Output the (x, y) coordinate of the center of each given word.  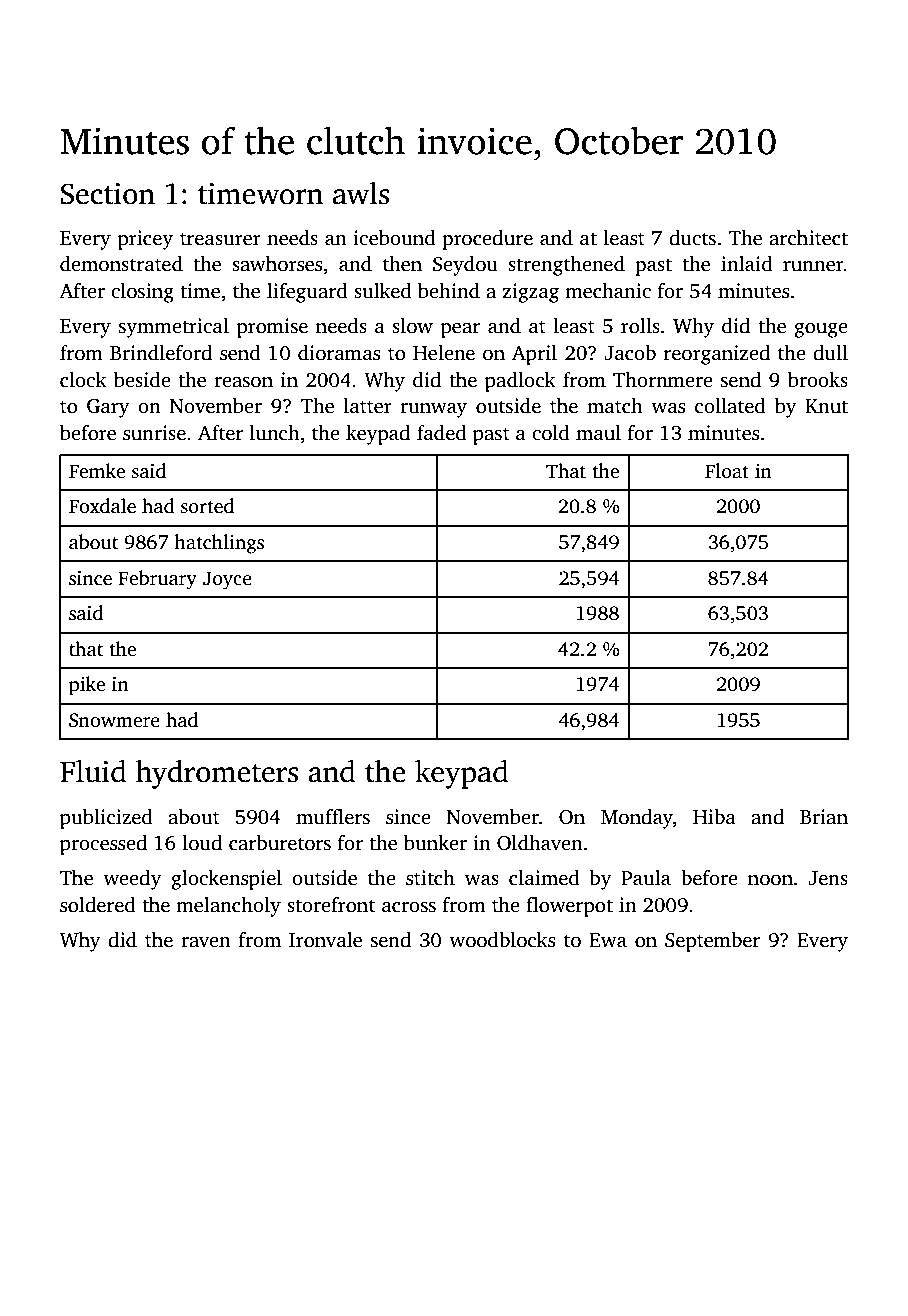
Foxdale (102, 506)
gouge (821, 330)
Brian (824, 817)
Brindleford (161, 353)
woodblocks (502, 940)
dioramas (339, 353)
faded (442, 433)
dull (830, 353)
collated (730, 406)
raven (205, 942)
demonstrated (121, 264)
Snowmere (114, 720)
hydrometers (217, 774)
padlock (520, 382)
